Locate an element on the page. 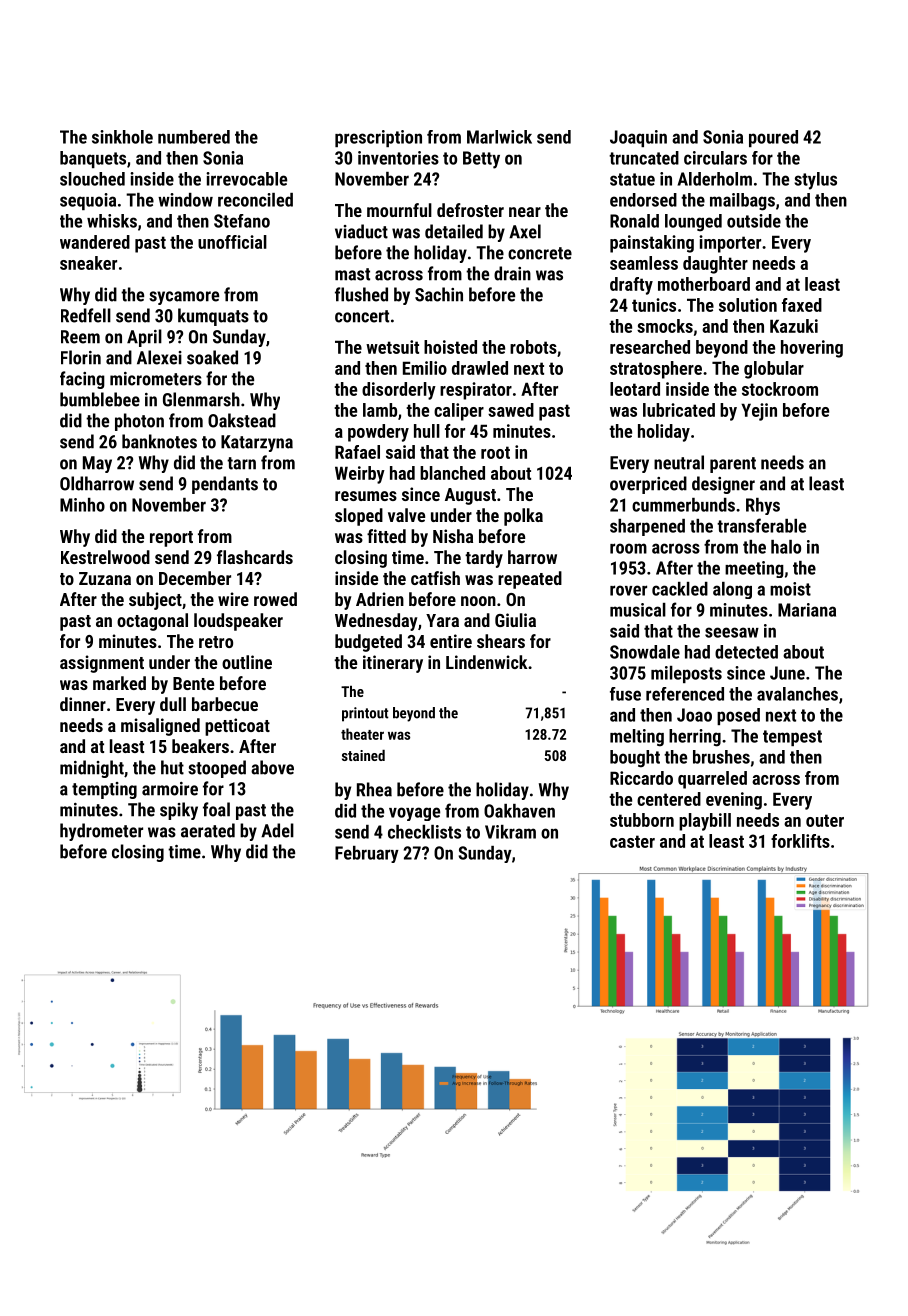 Image resolution: width=908 pixels, height=1316 pixels. poured is located at coordinates (773, 138).
